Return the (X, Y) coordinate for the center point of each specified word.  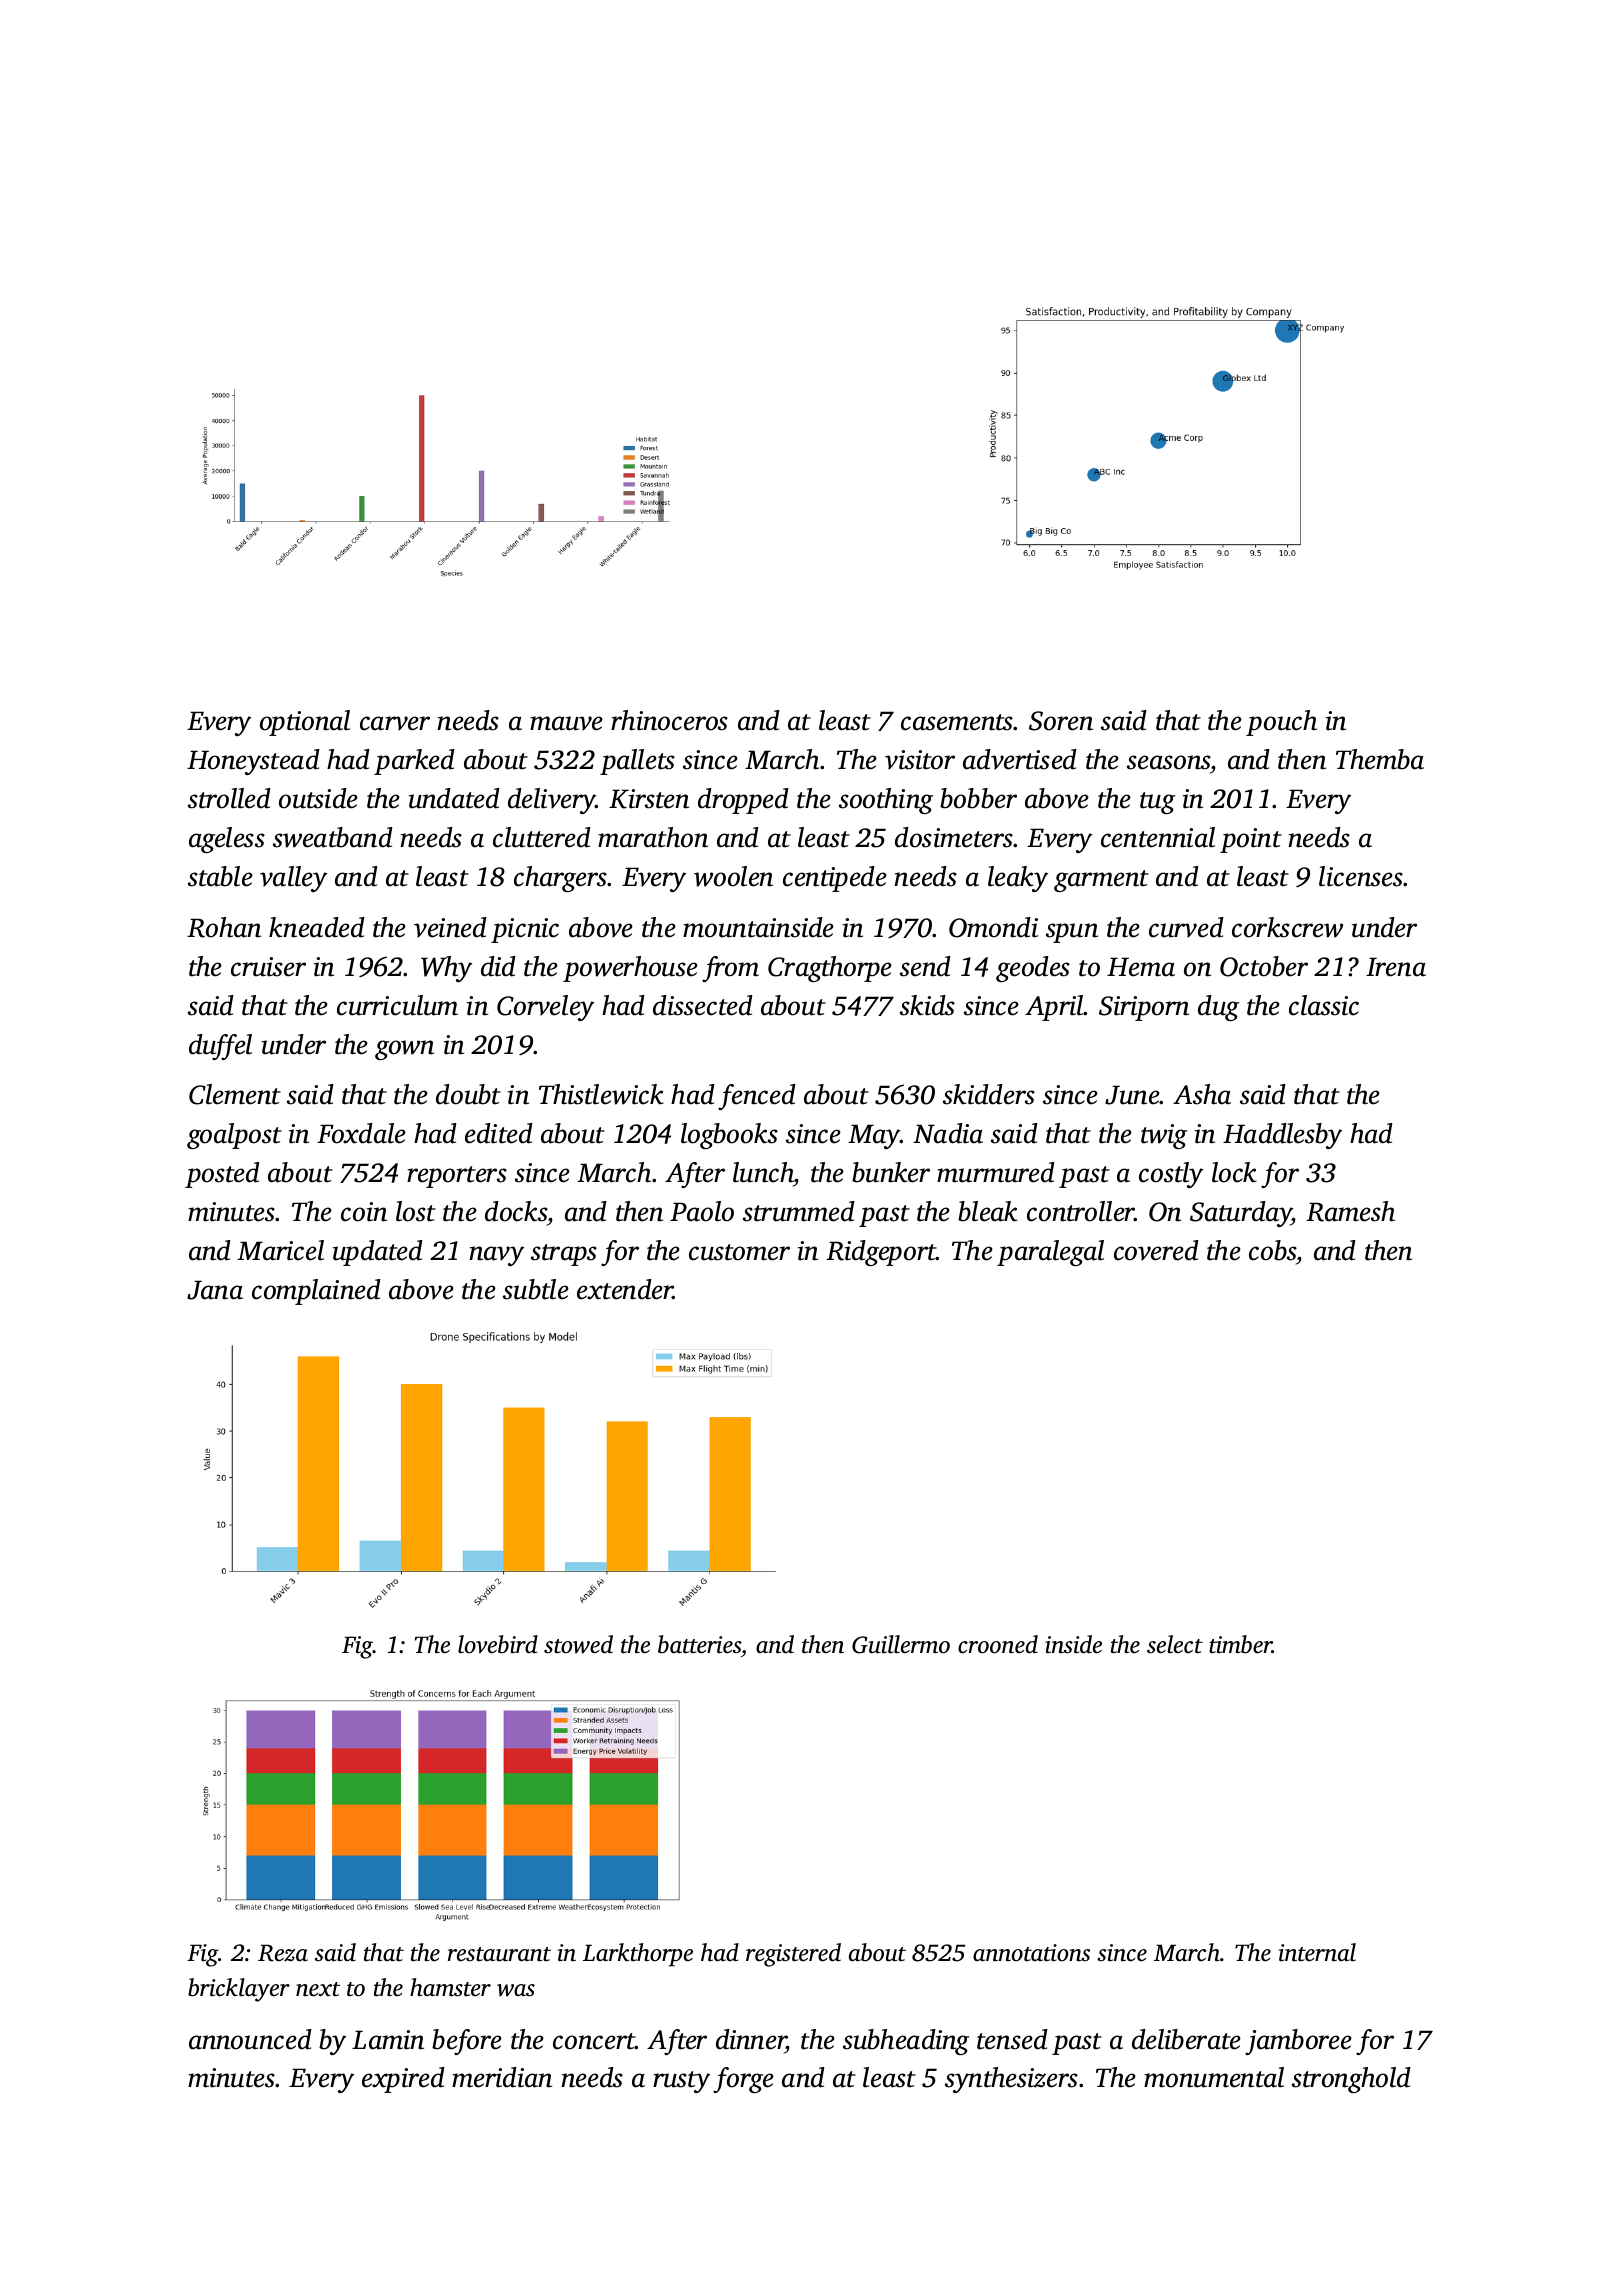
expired (403, 2080)
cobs (1273, 1250)
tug (1157, 803)
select (1175, 1644)
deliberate (1186, 2039)
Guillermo (901, 1644)
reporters (457, 1177)
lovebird (498, 1644)
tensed (1012, 2039)
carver (395, 723)
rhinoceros (669, 720)
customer (739, 1252)
